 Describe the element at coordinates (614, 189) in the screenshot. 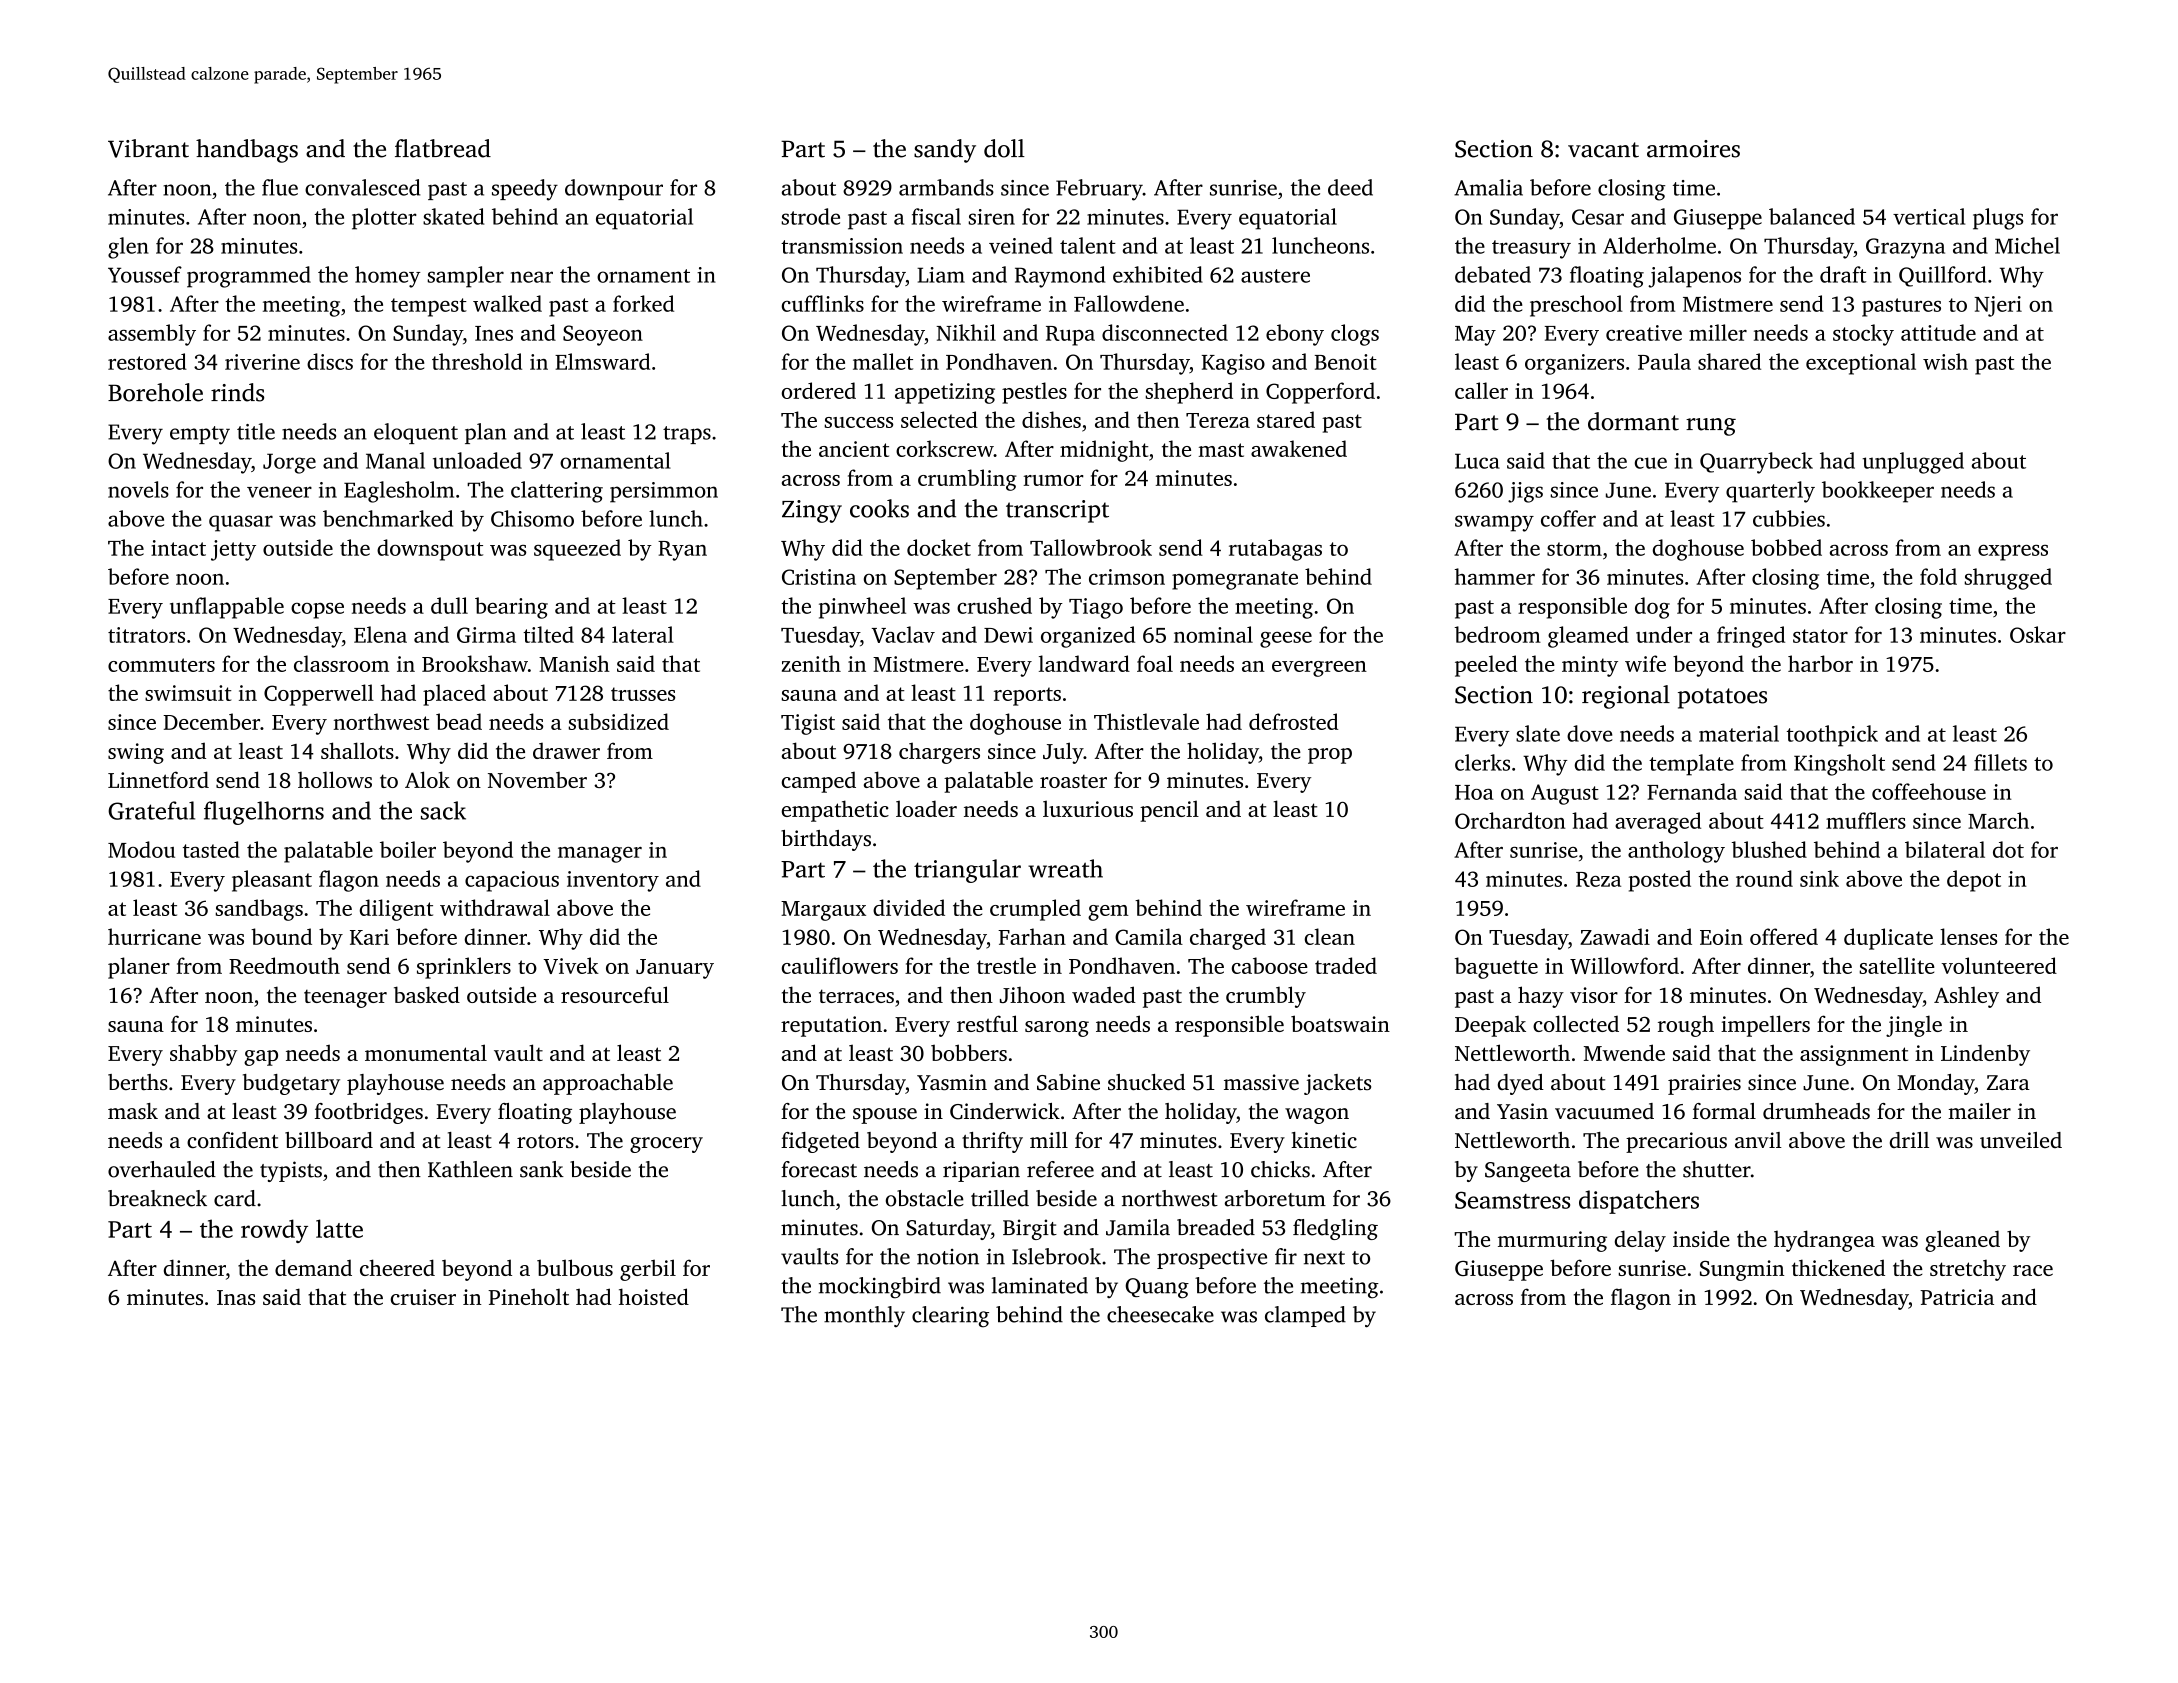

I see `downpour` at that location.
